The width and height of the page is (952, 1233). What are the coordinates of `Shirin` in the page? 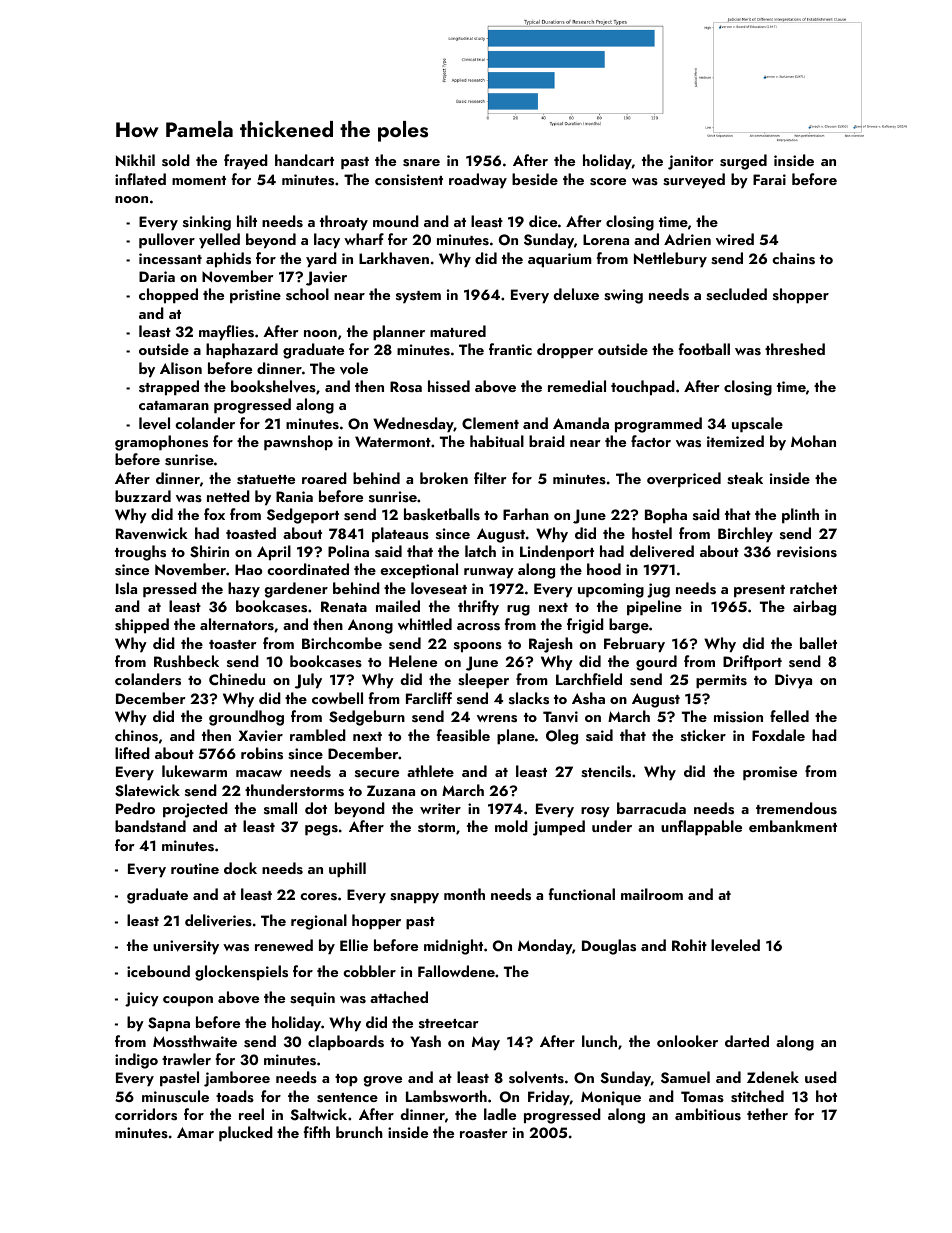 It's located at (209, 551).
